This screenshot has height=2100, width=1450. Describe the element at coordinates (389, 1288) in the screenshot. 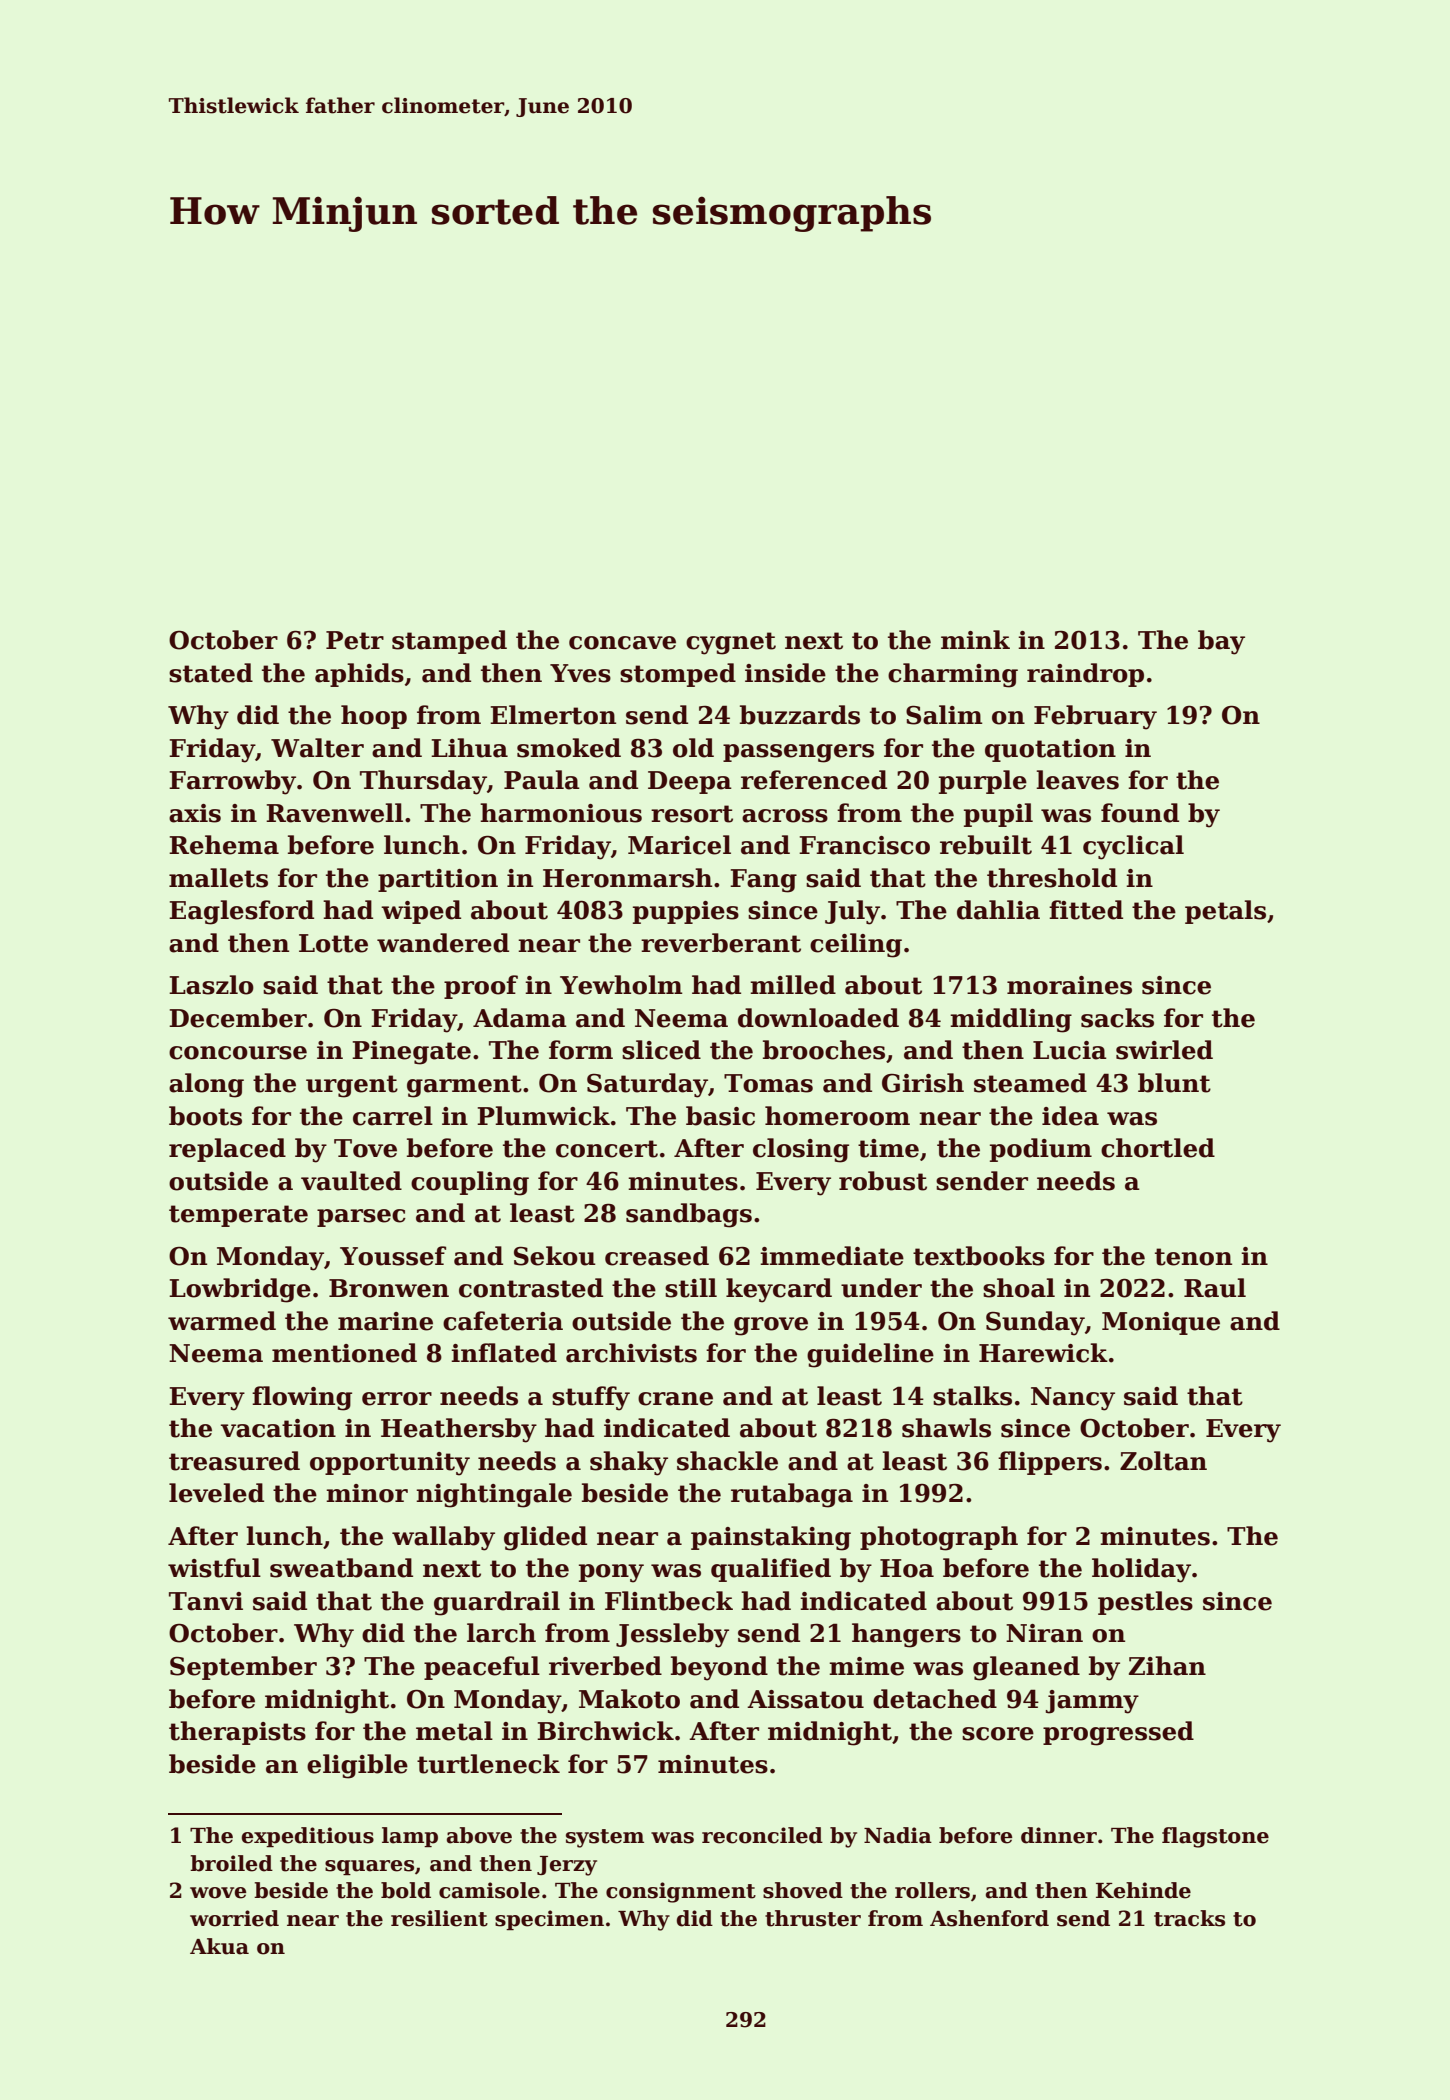

I see `Bronwen` at that location.
